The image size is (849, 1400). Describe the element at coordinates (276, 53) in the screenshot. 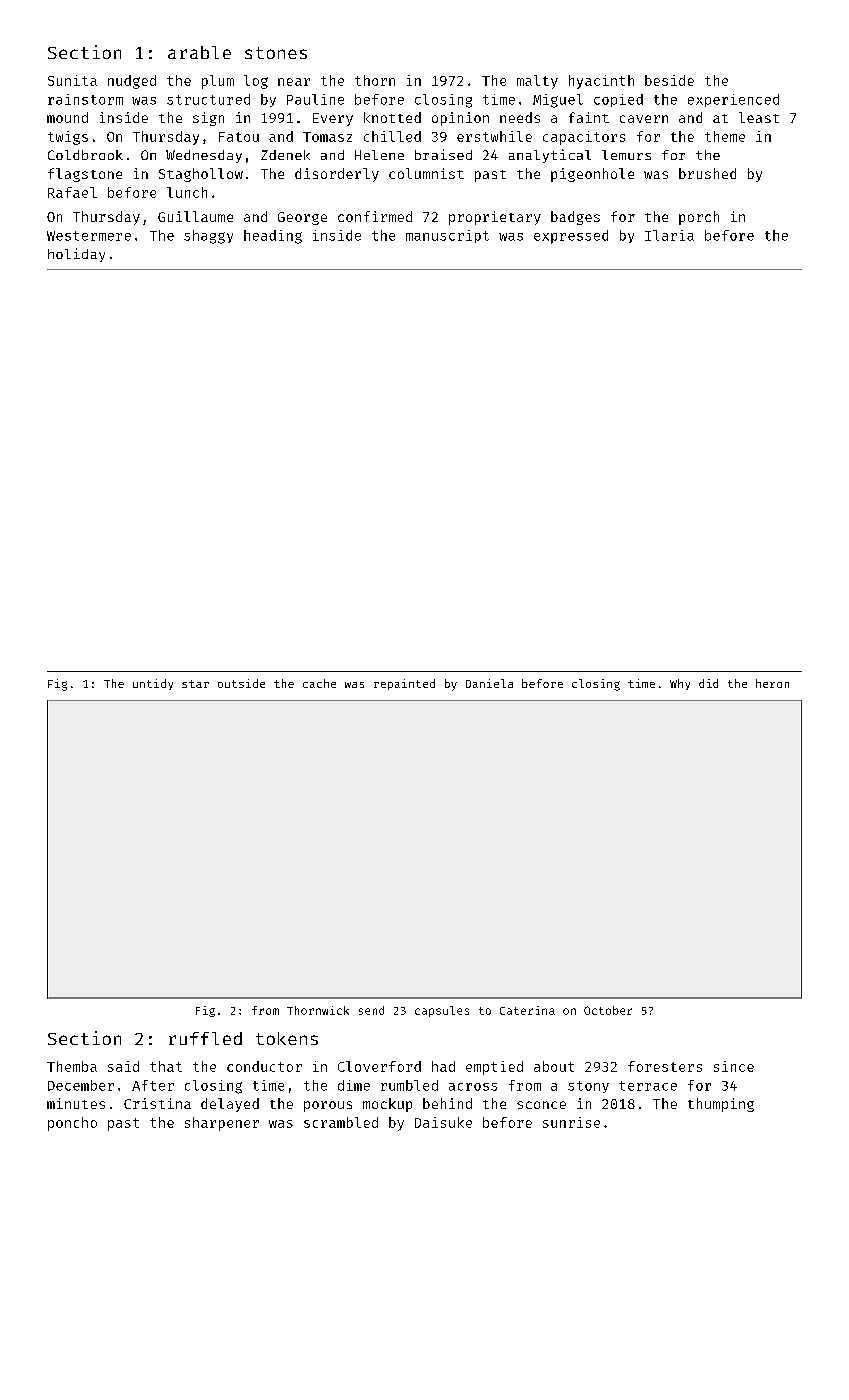

I see `stones` at that location.
